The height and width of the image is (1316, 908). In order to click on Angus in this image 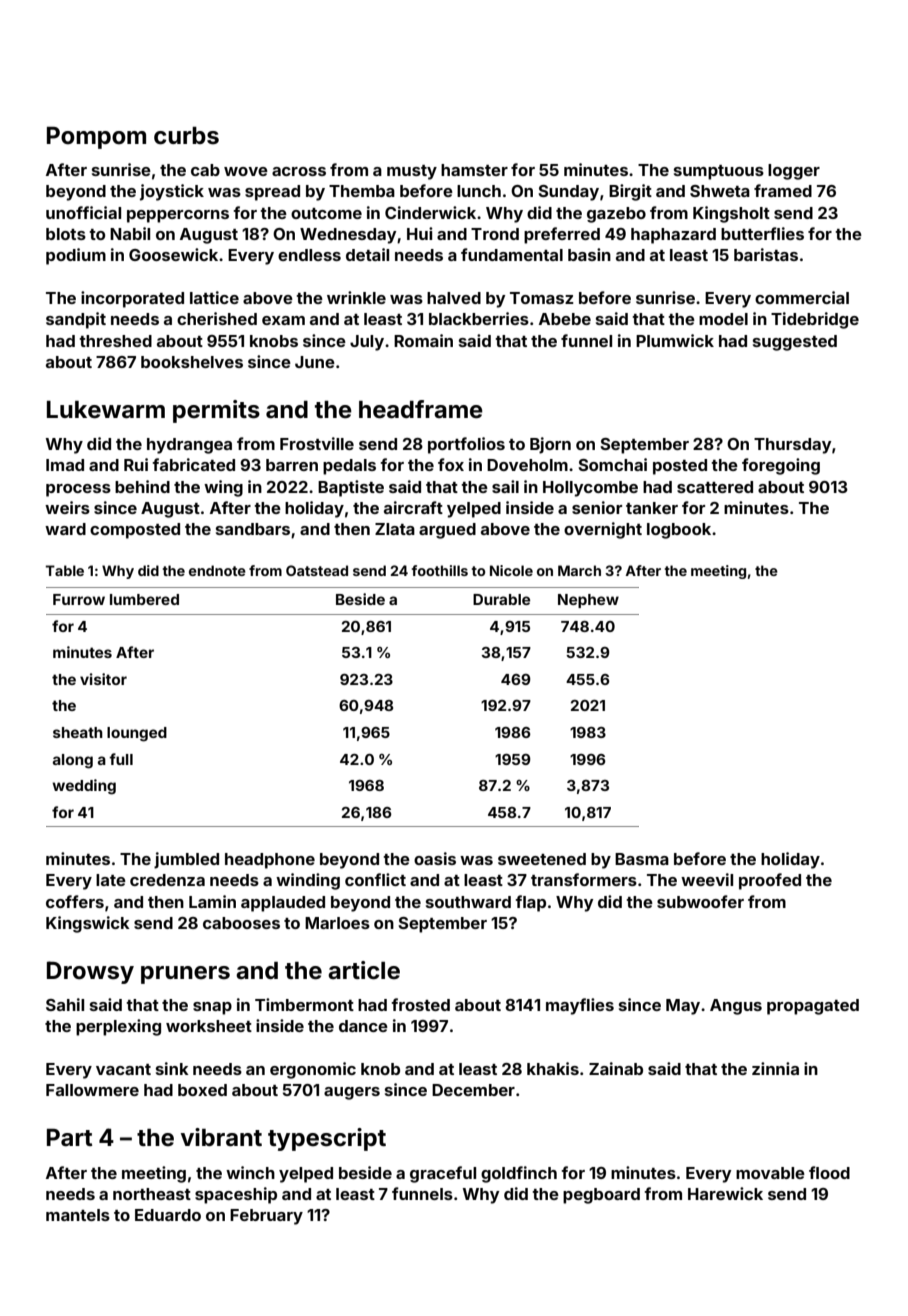, I will do `click(736, 1007)`.
